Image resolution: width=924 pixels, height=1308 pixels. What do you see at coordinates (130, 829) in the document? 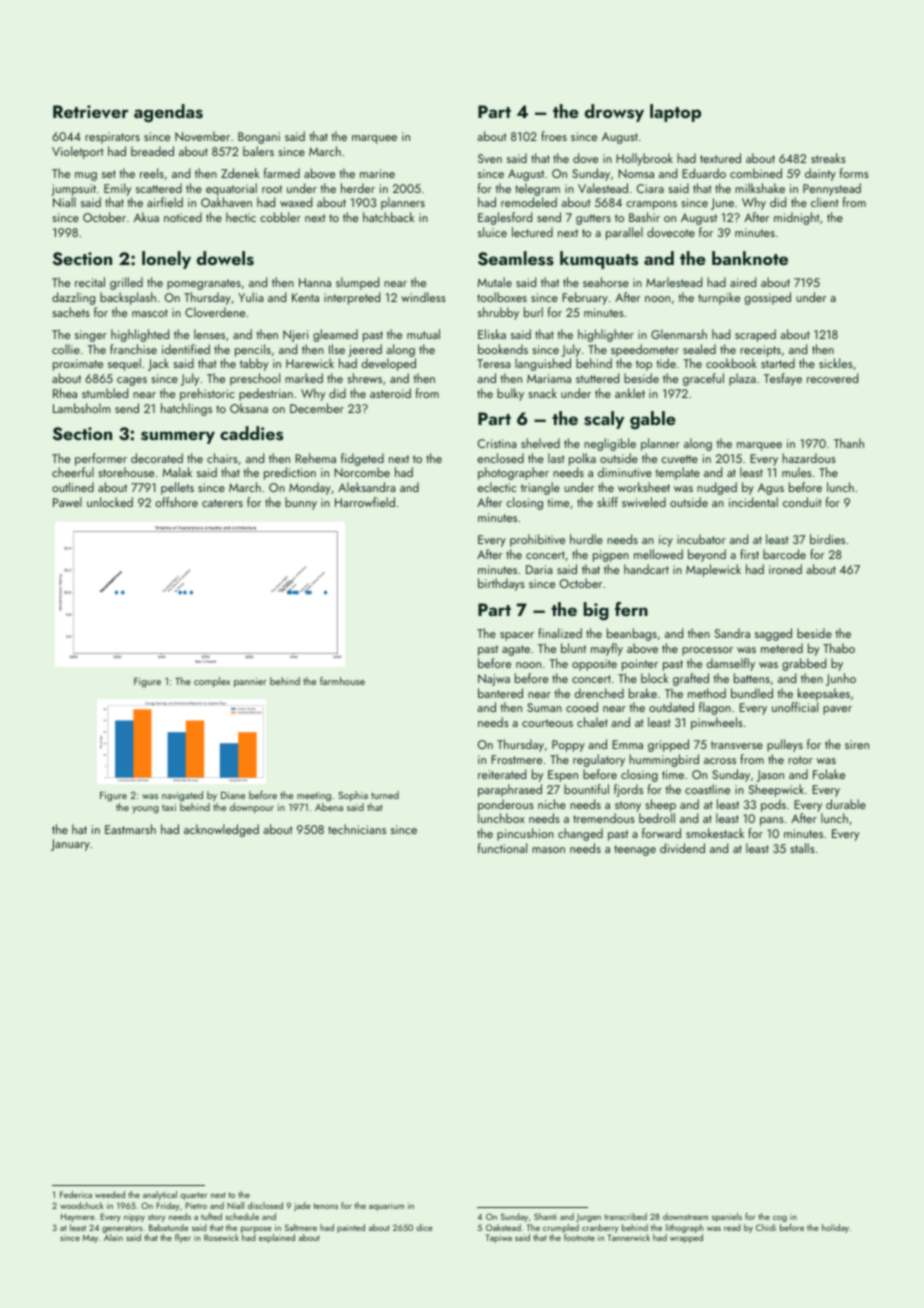
I see `Eastmarsh` at bounding box center [130, 829].
